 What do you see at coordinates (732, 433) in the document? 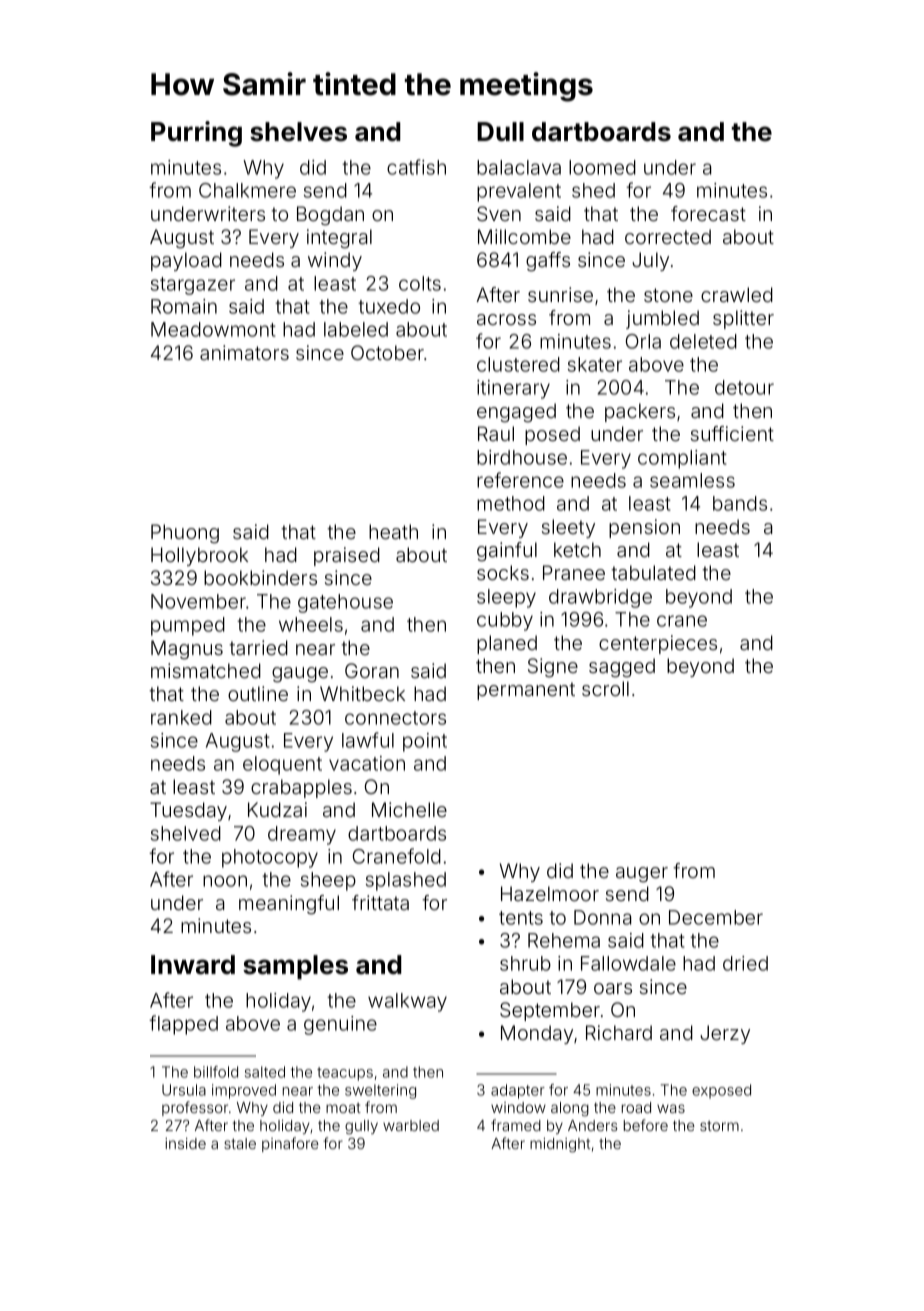
I see `sufficient` at bounding box center [732, 433].
